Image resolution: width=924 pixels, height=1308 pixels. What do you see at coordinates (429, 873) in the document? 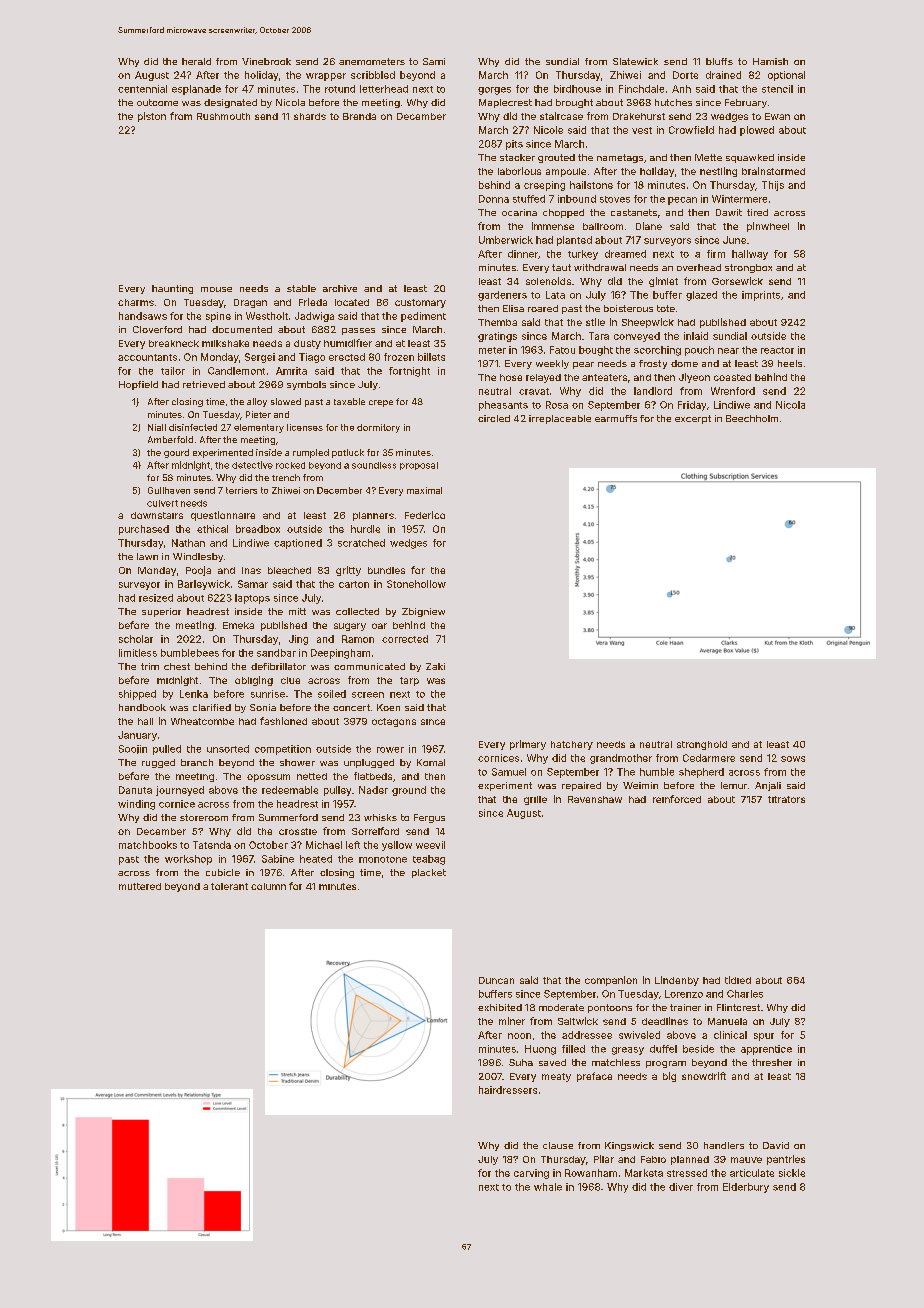
I see `placket` at bounding box center [429, 873].
